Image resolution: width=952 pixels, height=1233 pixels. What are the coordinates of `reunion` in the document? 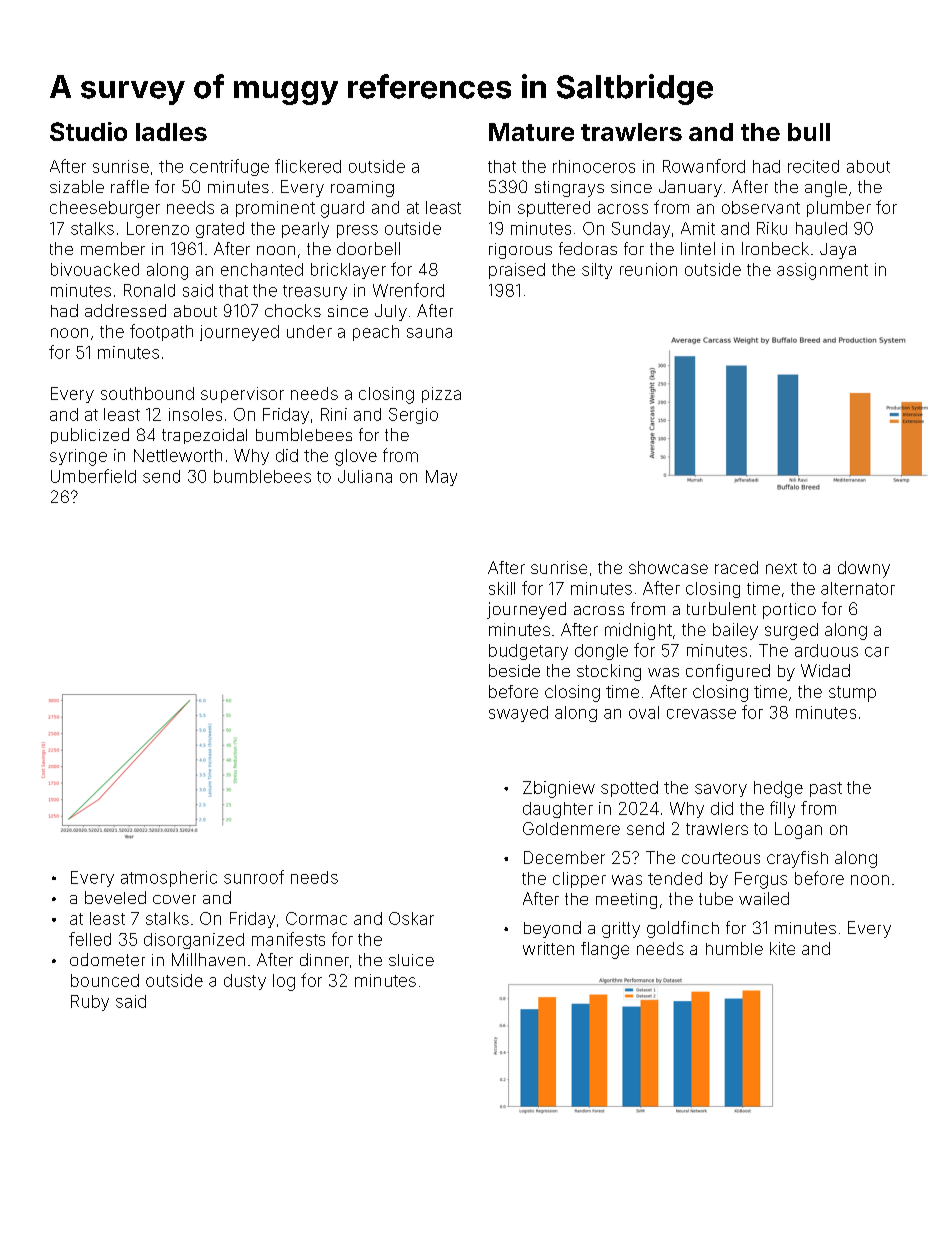 It's located at (648, 269).
